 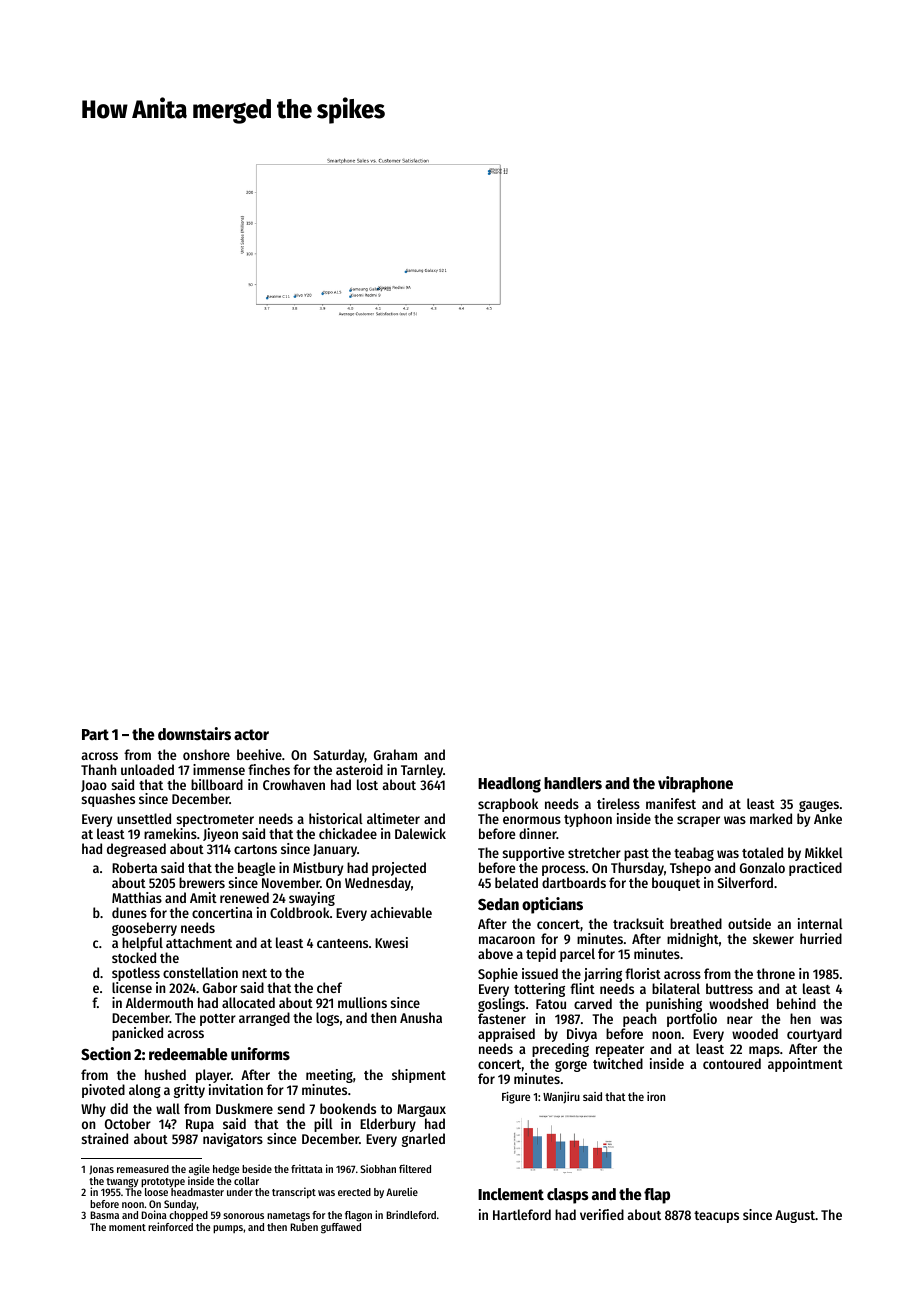 I want to click on hushed, so click(x=165, y=1074).
